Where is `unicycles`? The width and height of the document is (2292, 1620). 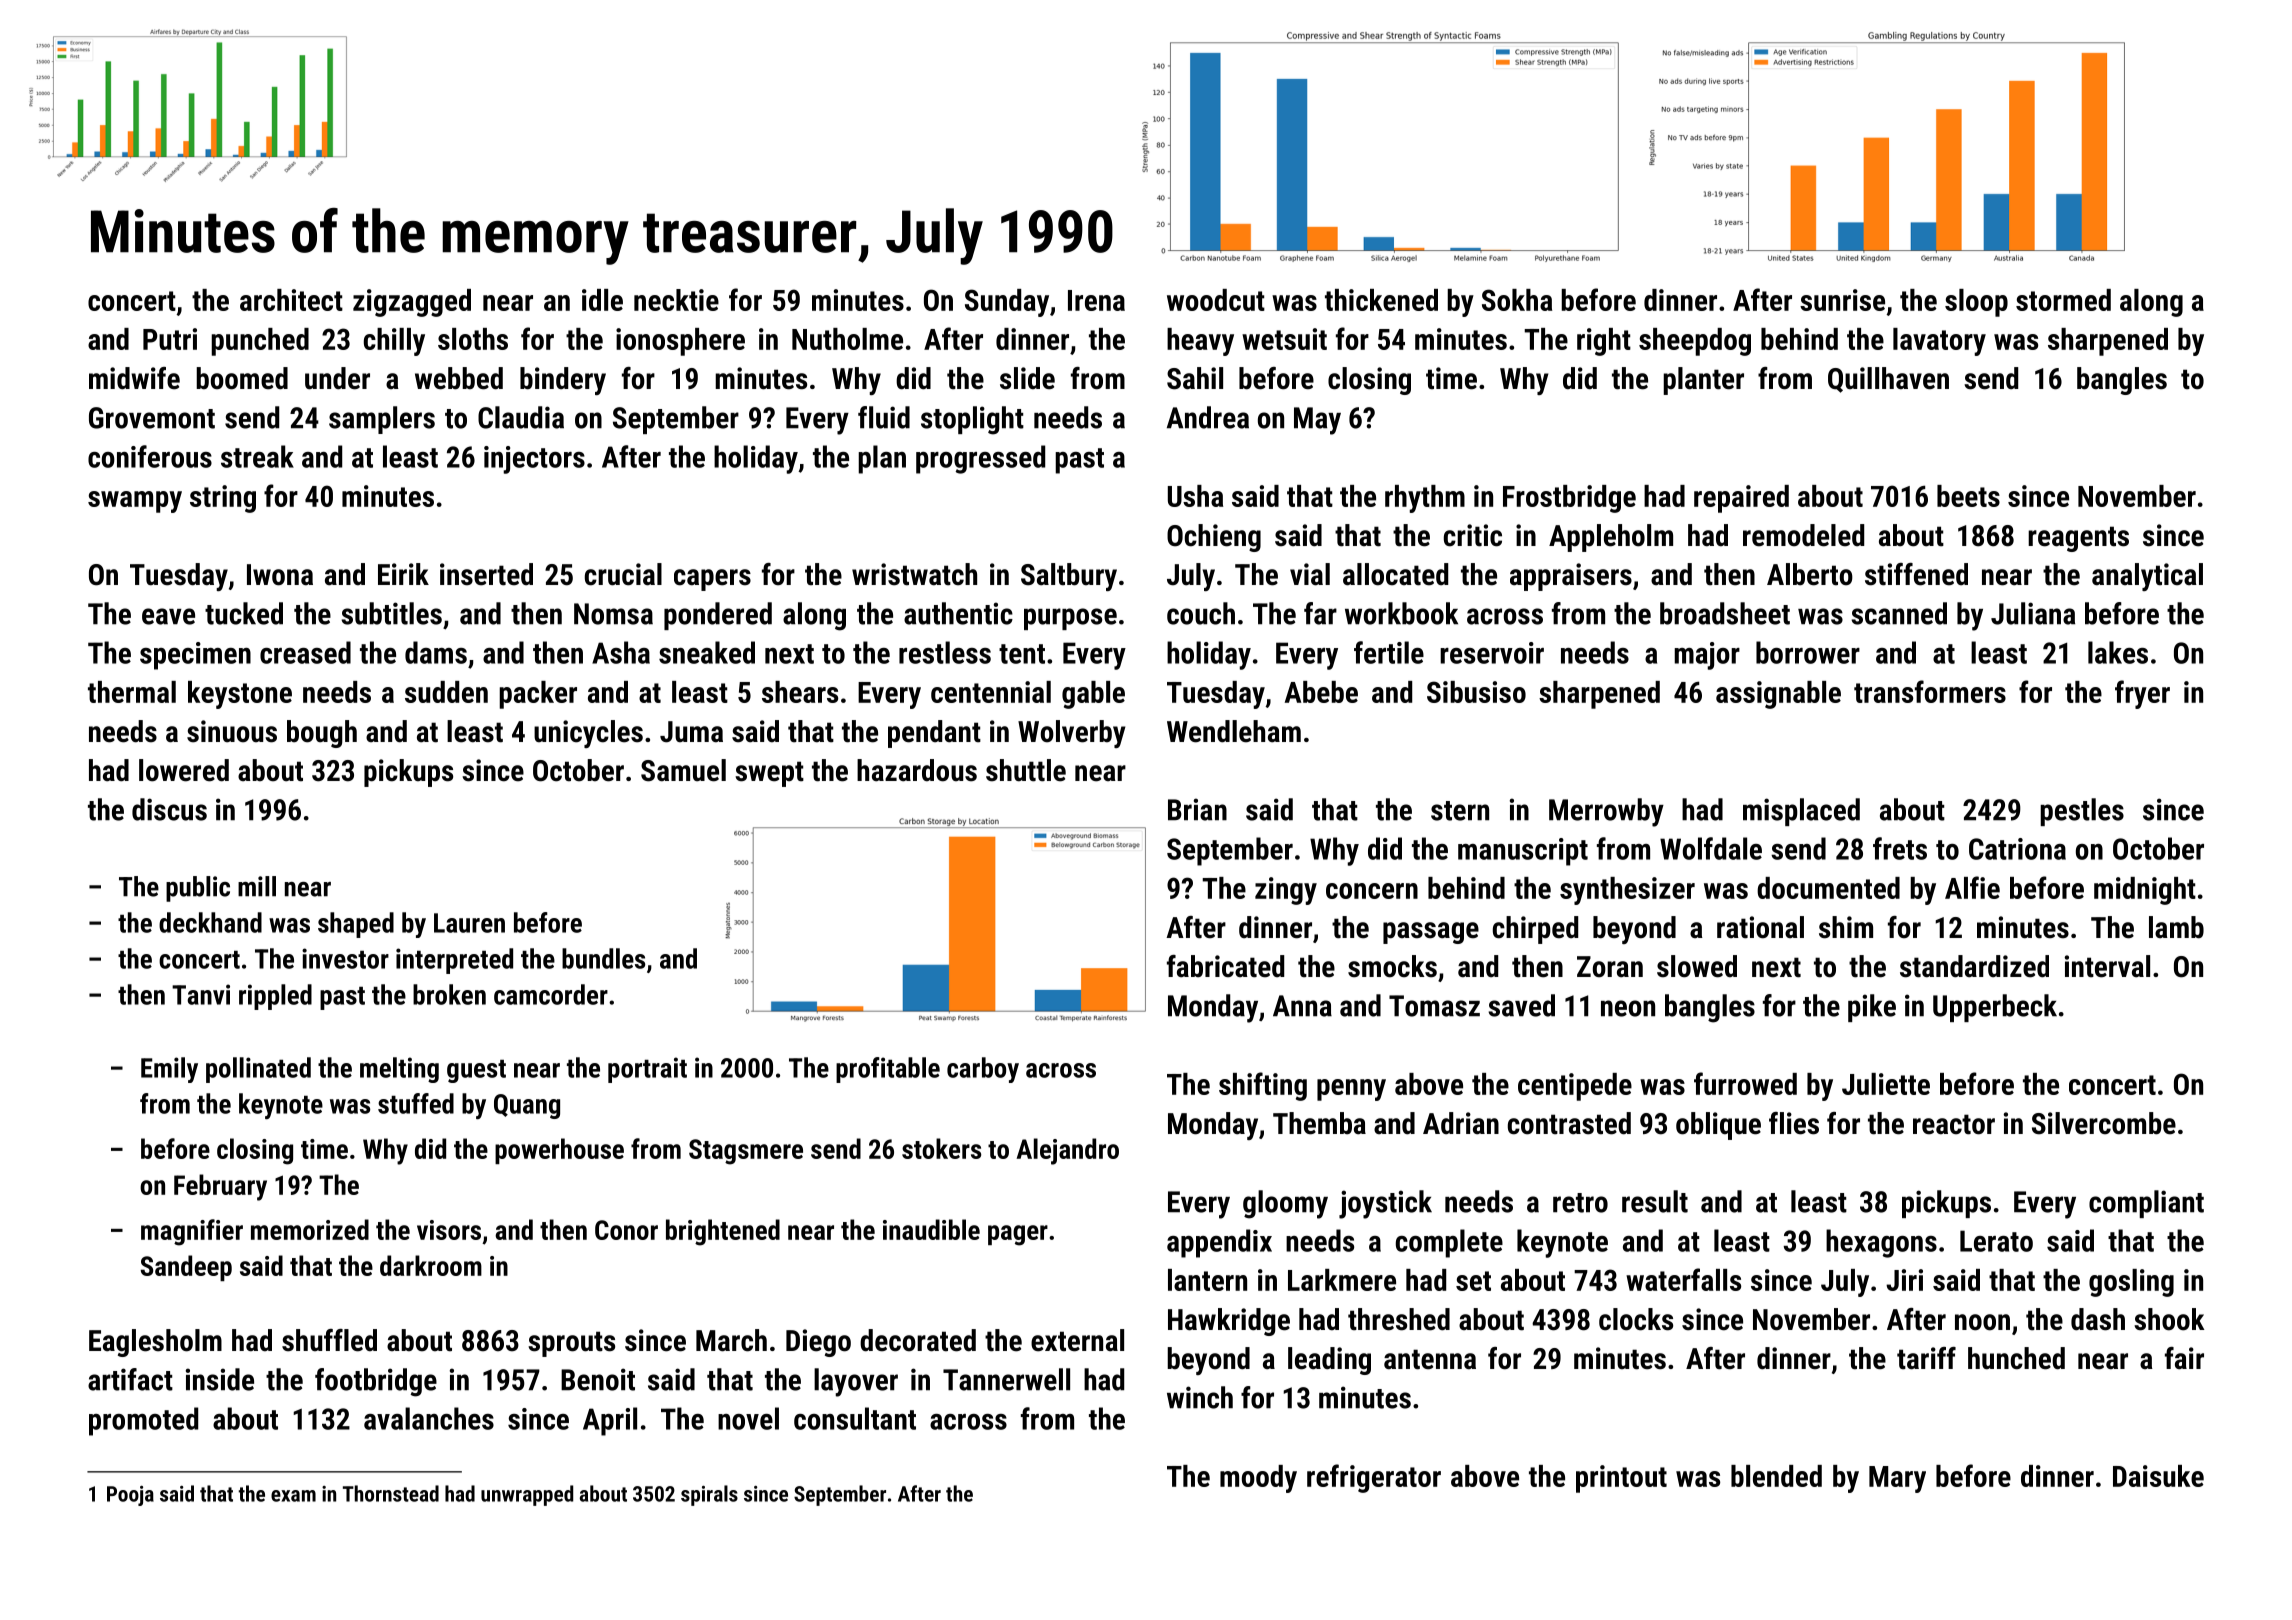 unicycles is located at coordinates (588, 734).
